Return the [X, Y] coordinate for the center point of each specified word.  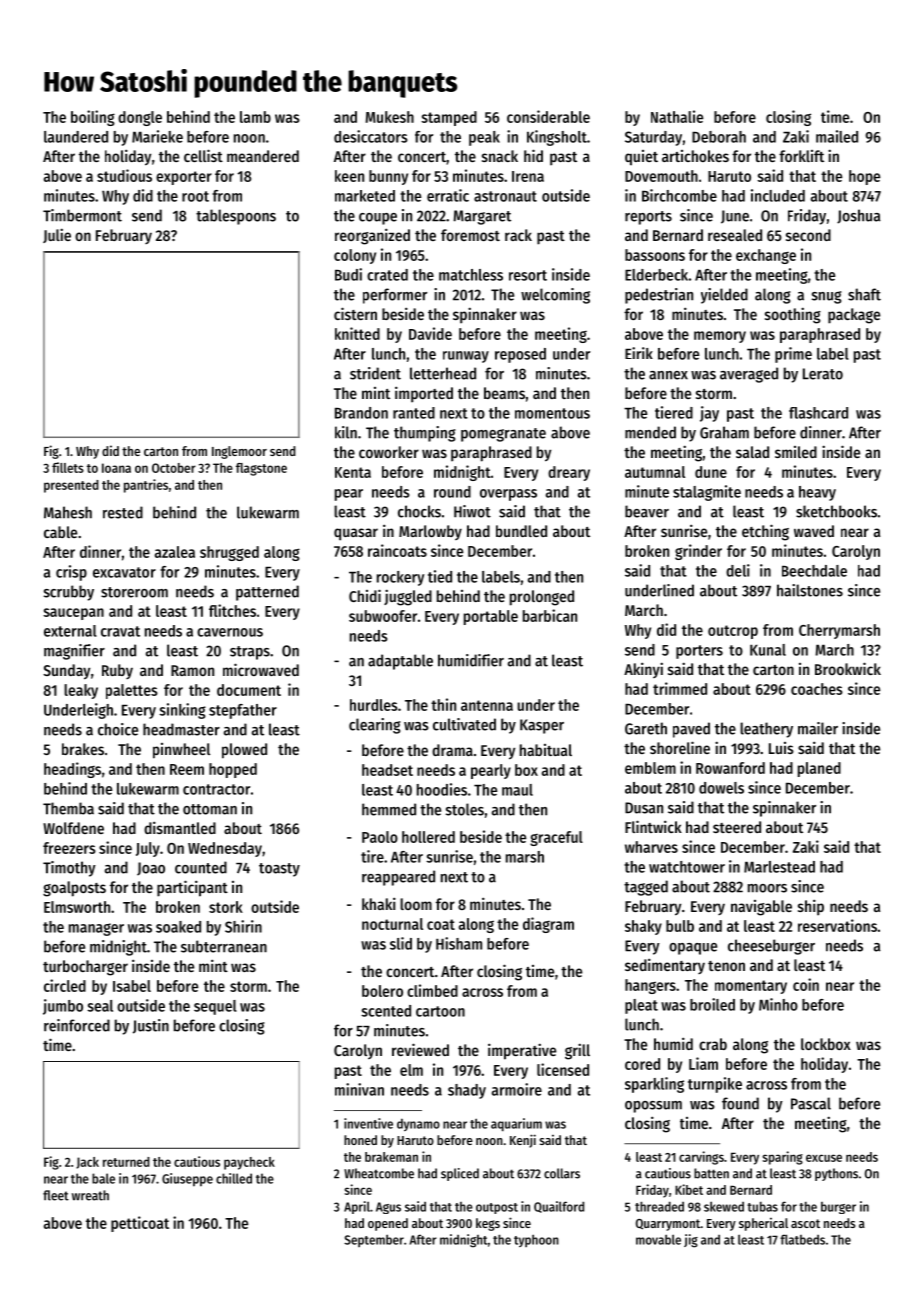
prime [793, 355]
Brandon [361, 413]
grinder [698, 552]
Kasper [542, 726]
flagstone [261, 469]
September [374, 1240]
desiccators [371, 136]
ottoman [210, 809]
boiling [93, 118]
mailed [837, 136]
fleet [56, 1195]
